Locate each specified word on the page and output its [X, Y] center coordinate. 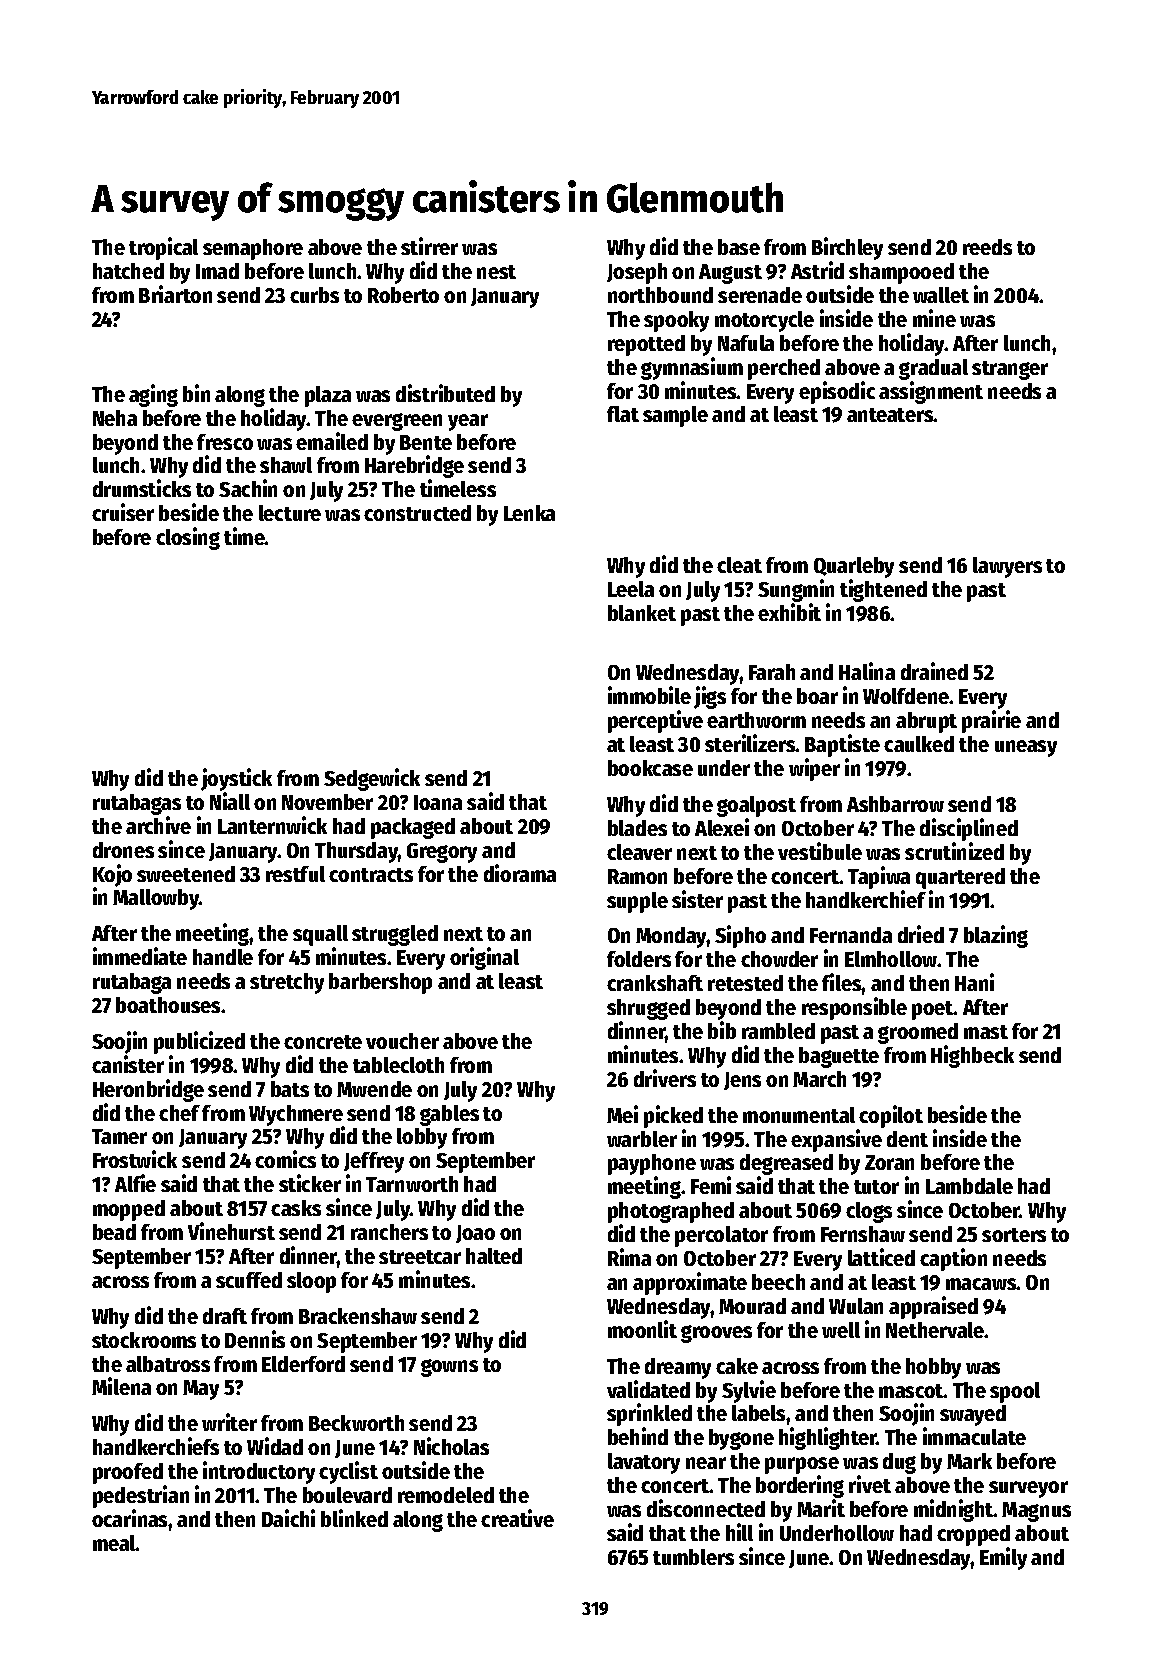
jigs [710, 698]
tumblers [693, 1557]
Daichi [288, 1518]
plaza [328, 396]
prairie [991, 721]
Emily [1003, 1558]
